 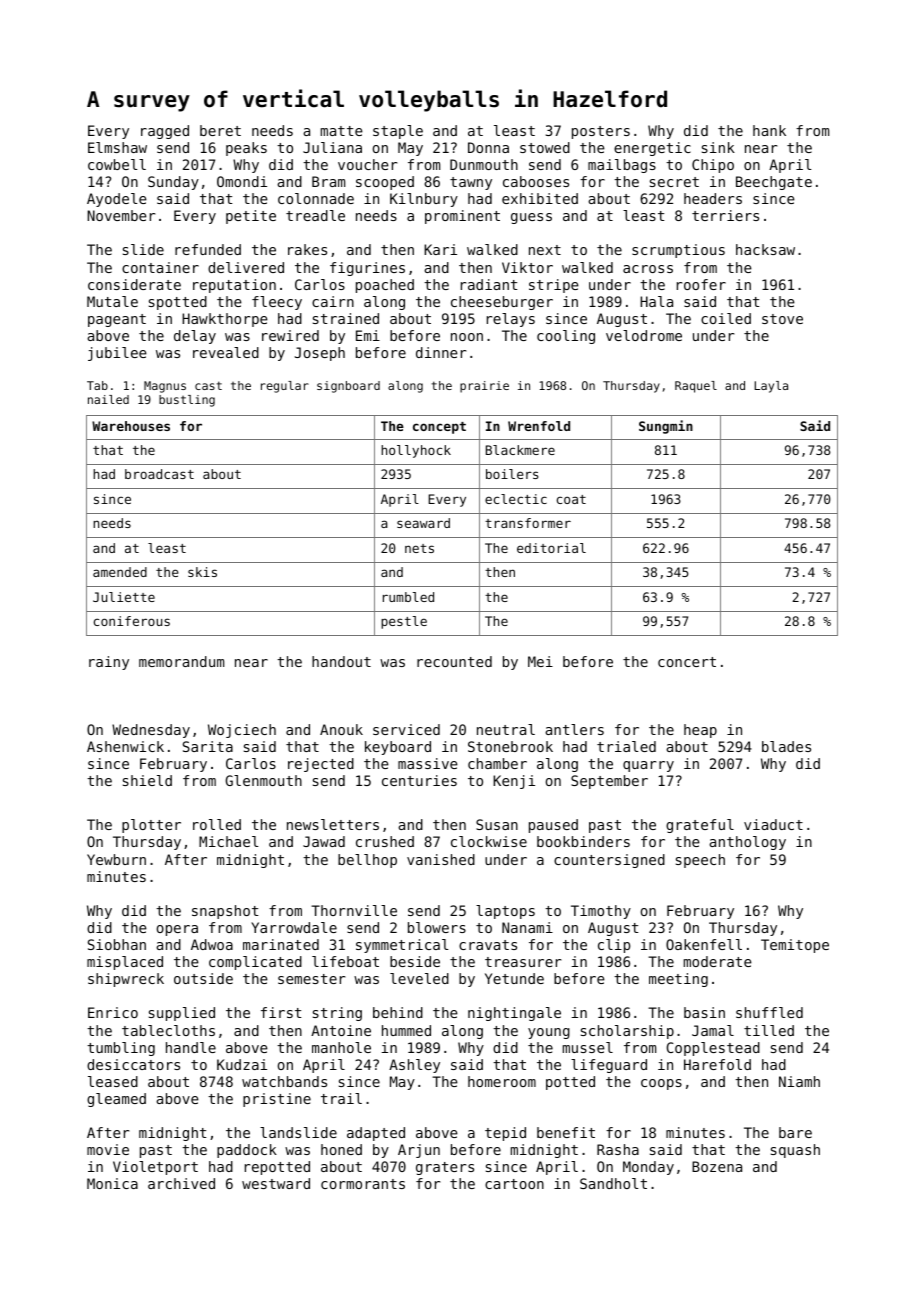 What do you see at coordinates (554, 286) in the image?
I see `stripe` at bounding box center [554, 286].
